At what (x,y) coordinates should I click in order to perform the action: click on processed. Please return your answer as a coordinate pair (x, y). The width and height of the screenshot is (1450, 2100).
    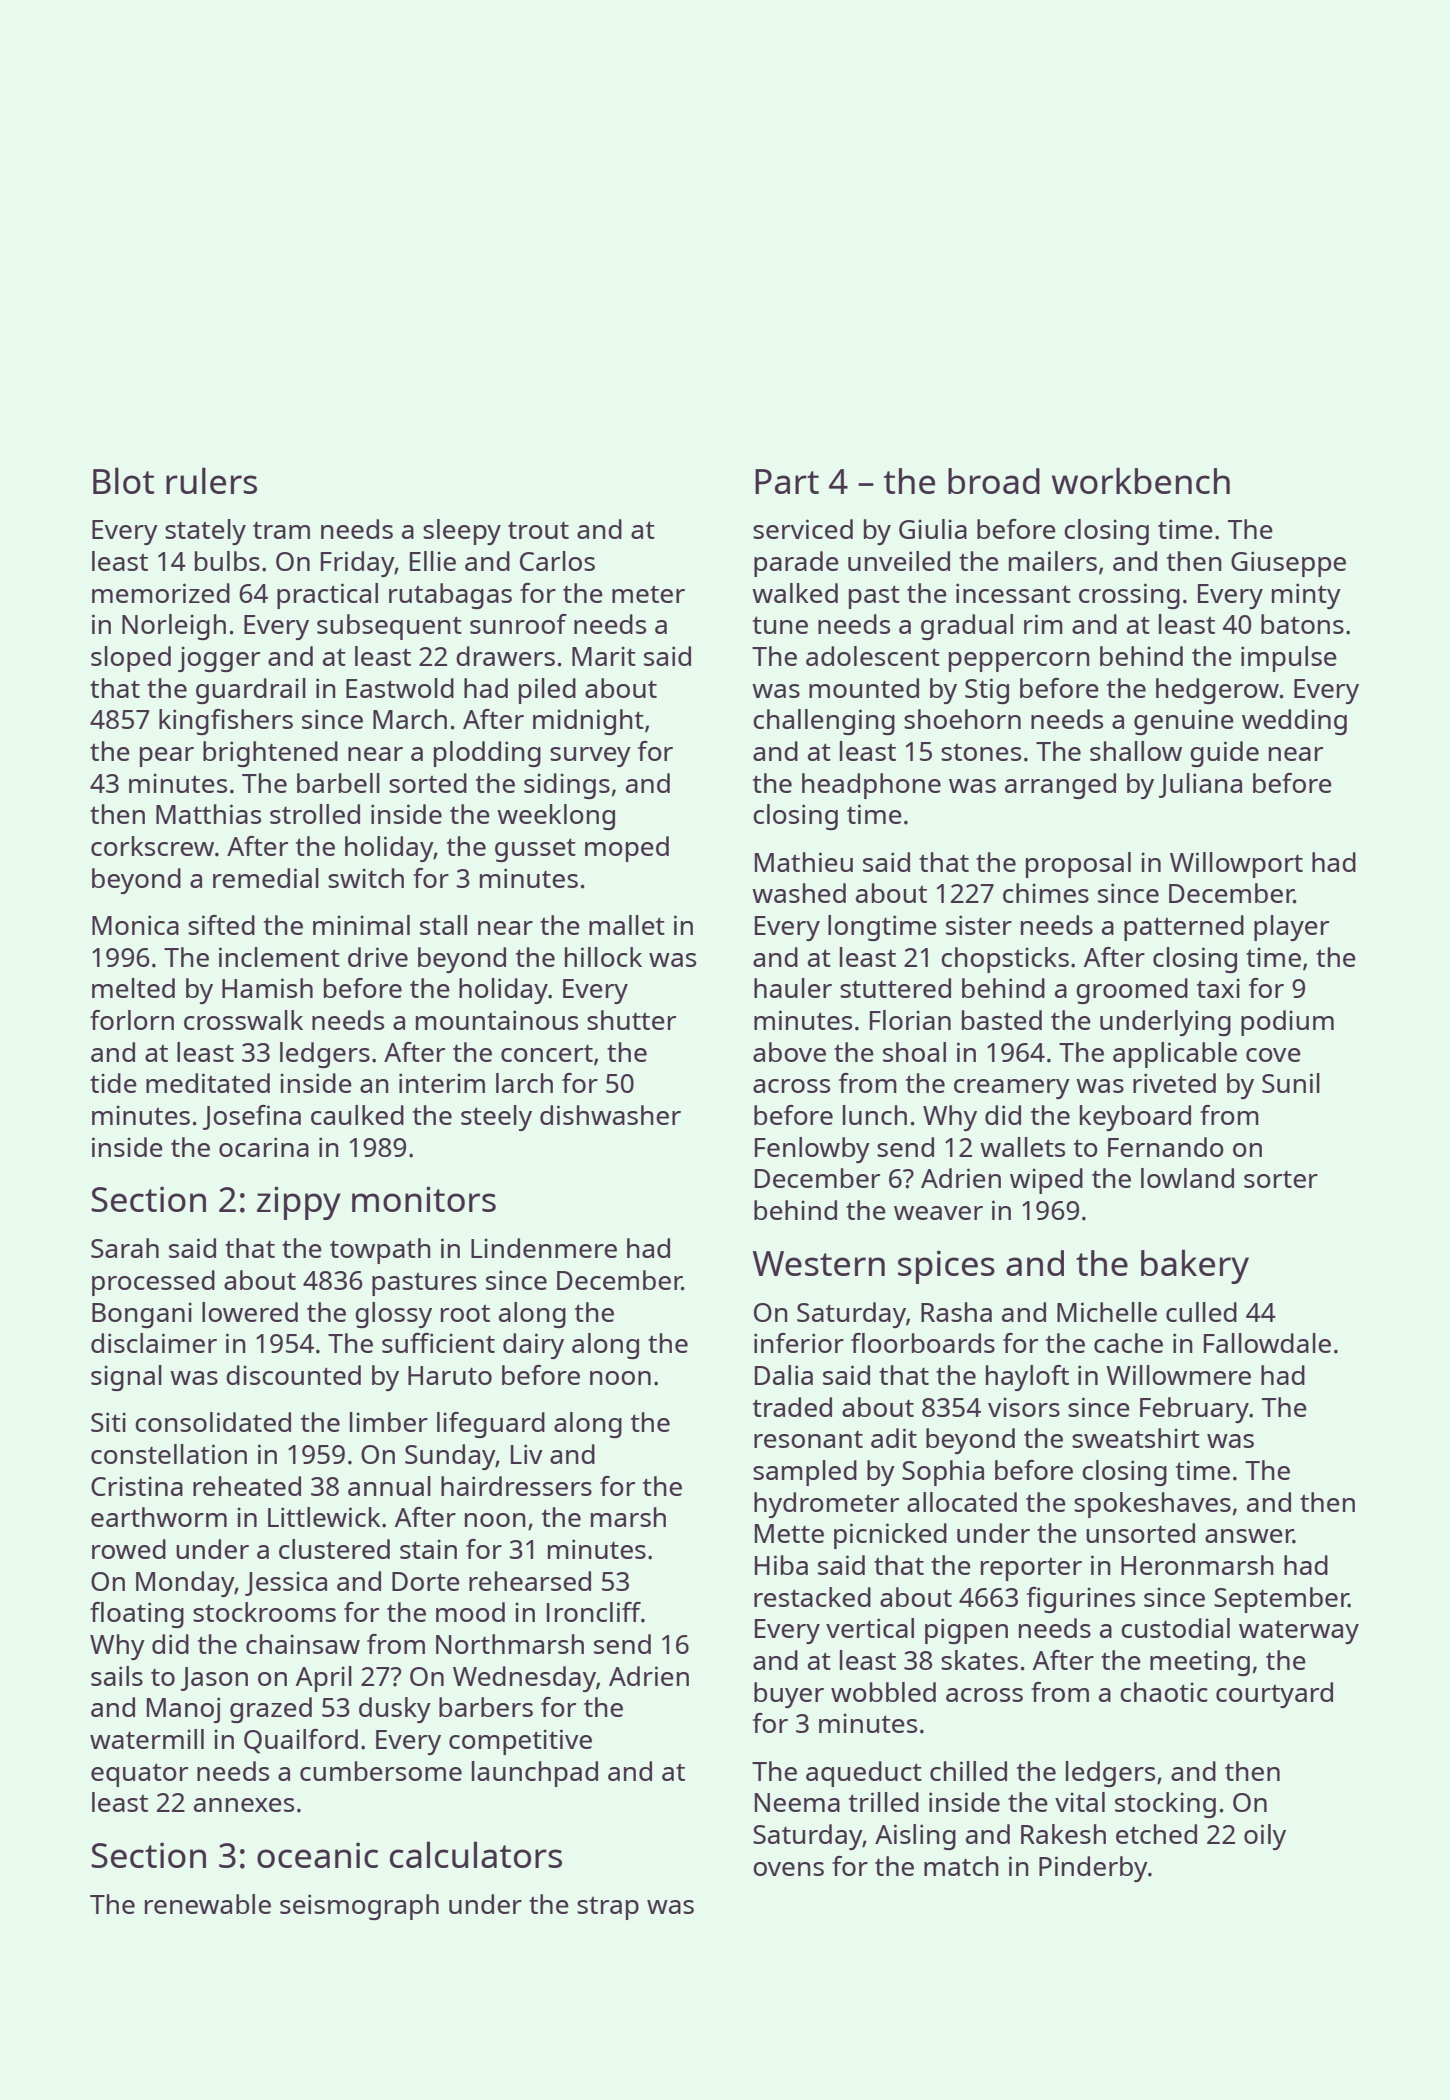
    Looking at the image, I should click on (153, 1283).
